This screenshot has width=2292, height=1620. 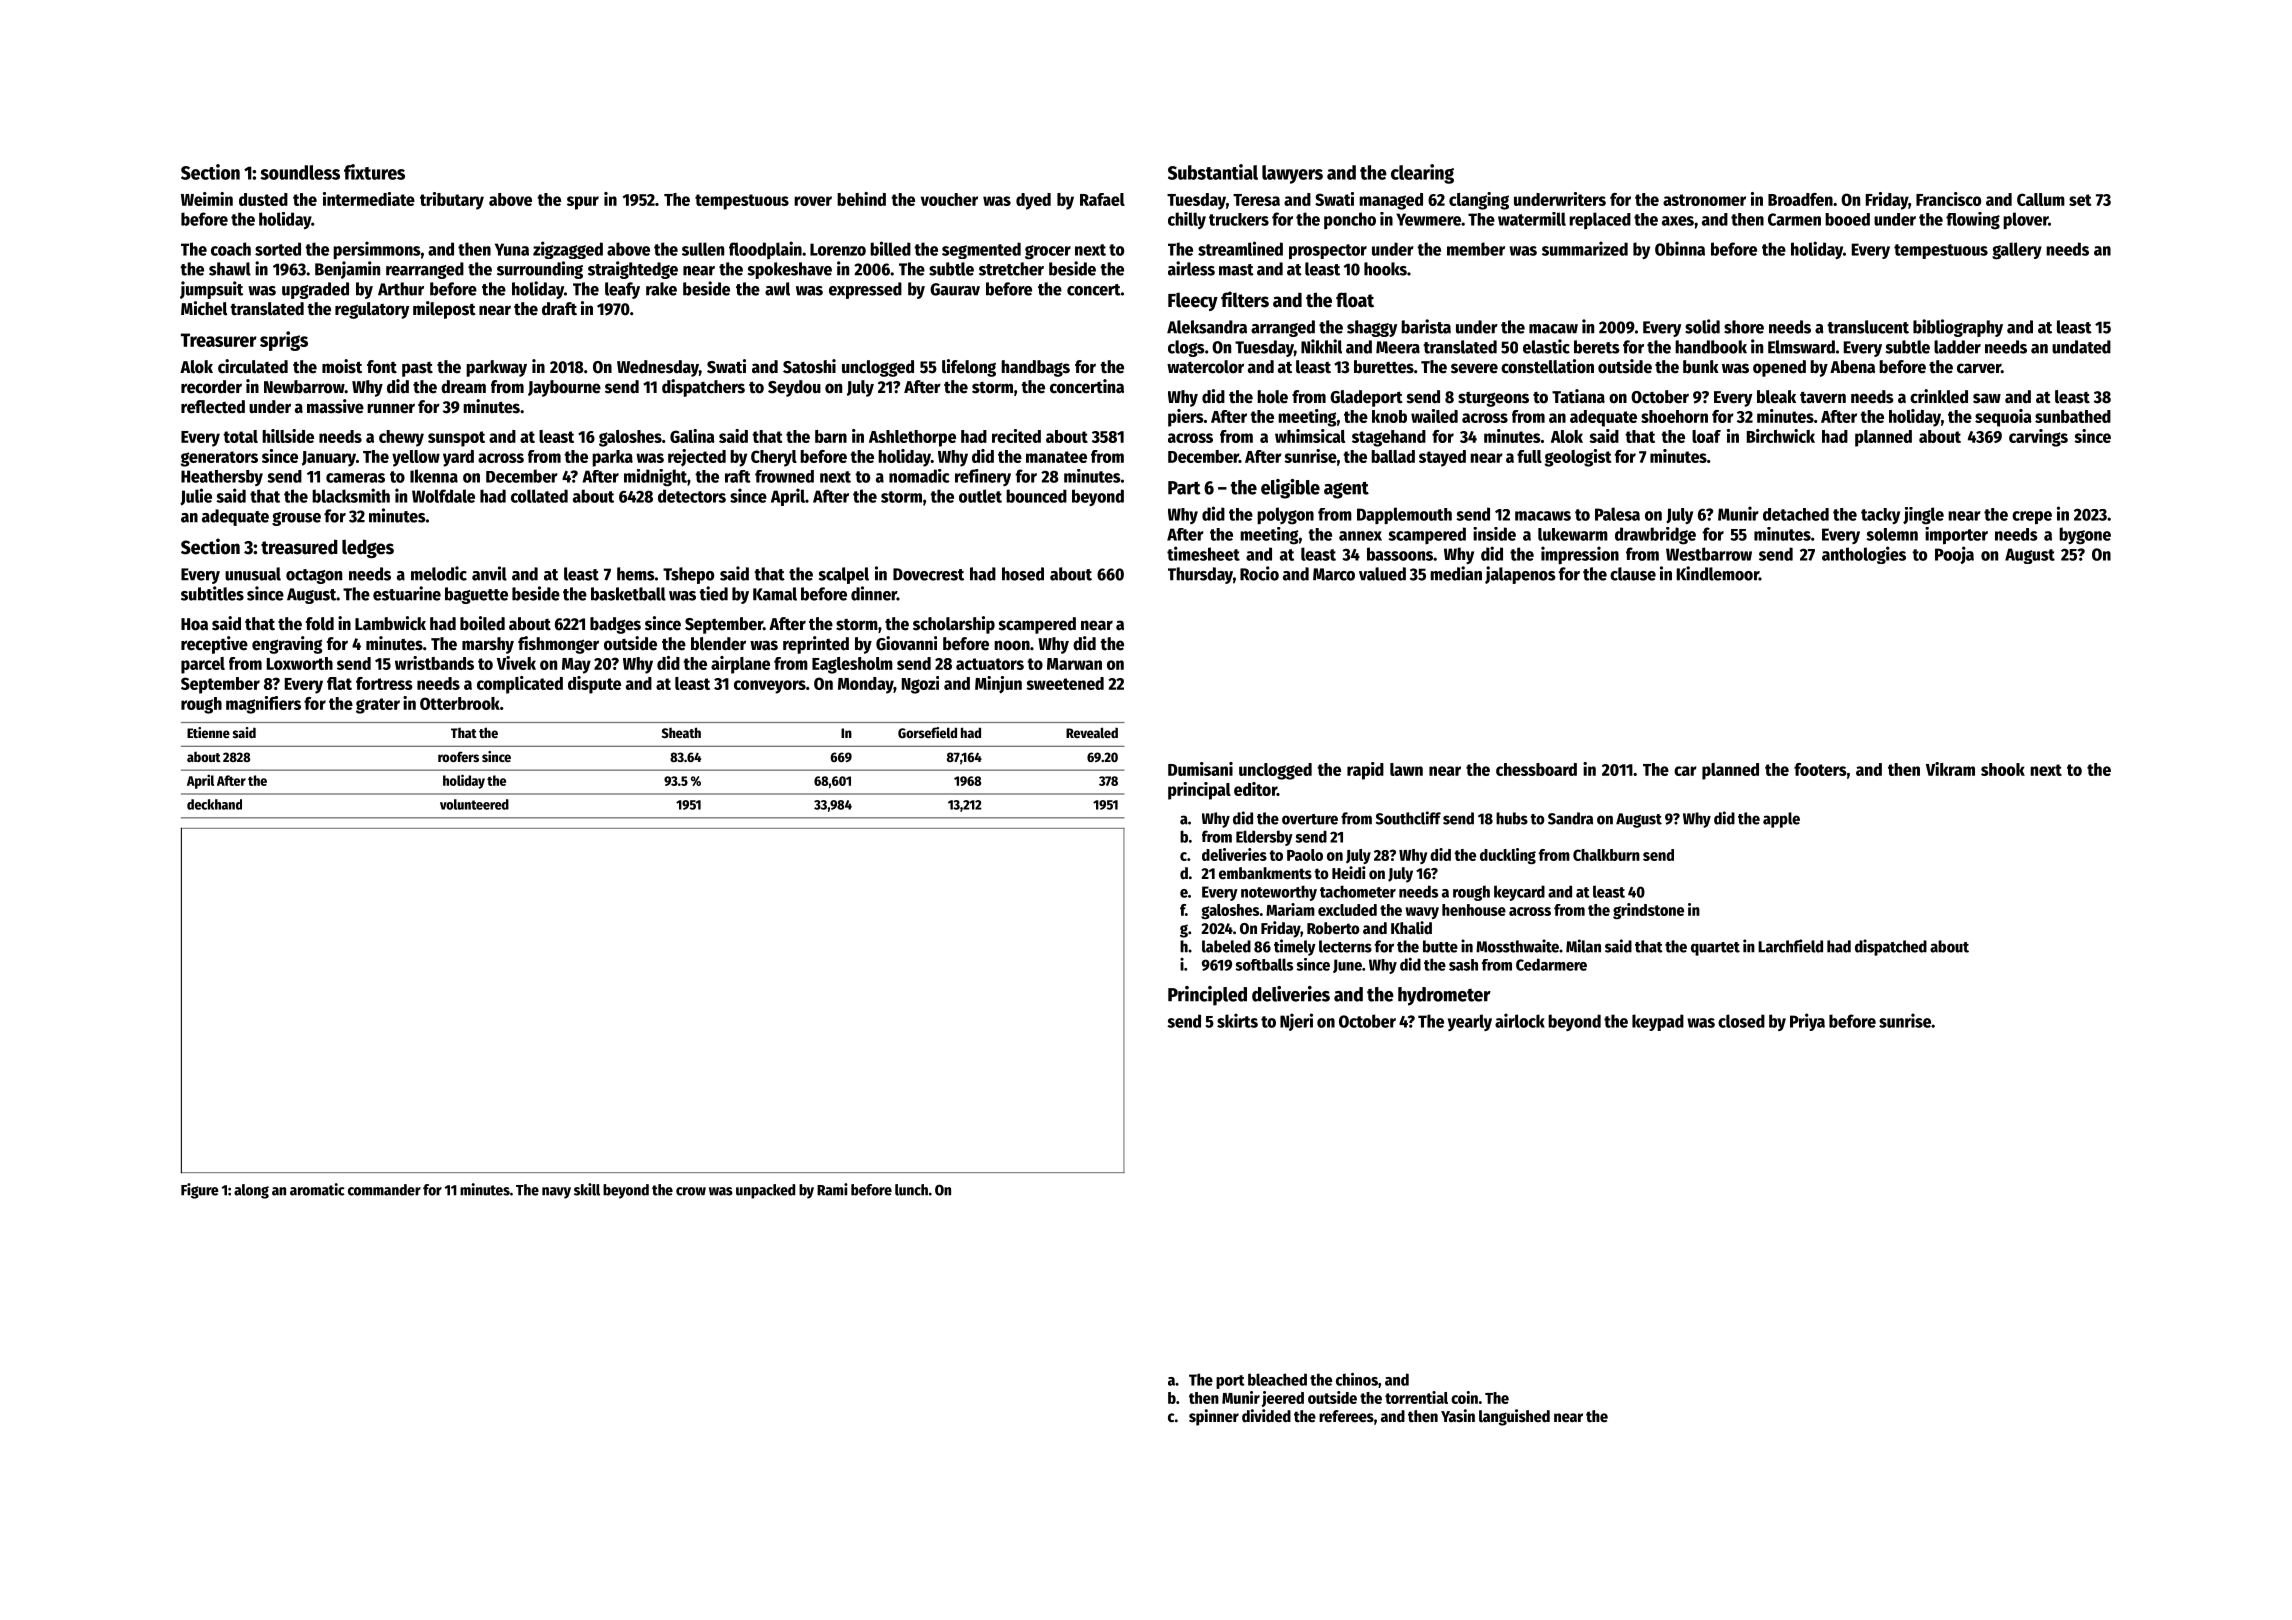 I want to click on spur, so click(x=583, y=203).
